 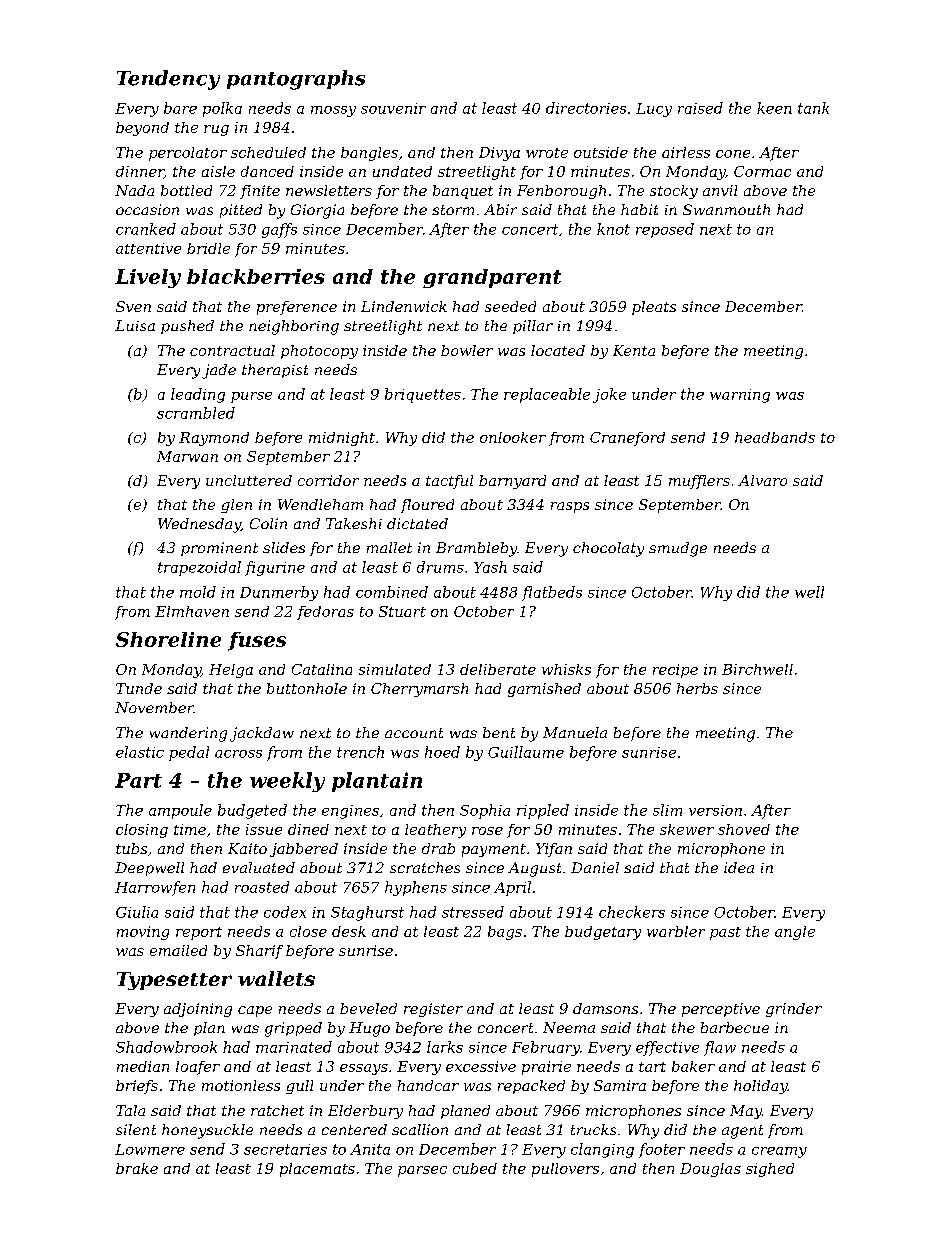 What do you see at coordinates (566, 669) in the page?
I see `whisks` at bounding box center [566, 669].
